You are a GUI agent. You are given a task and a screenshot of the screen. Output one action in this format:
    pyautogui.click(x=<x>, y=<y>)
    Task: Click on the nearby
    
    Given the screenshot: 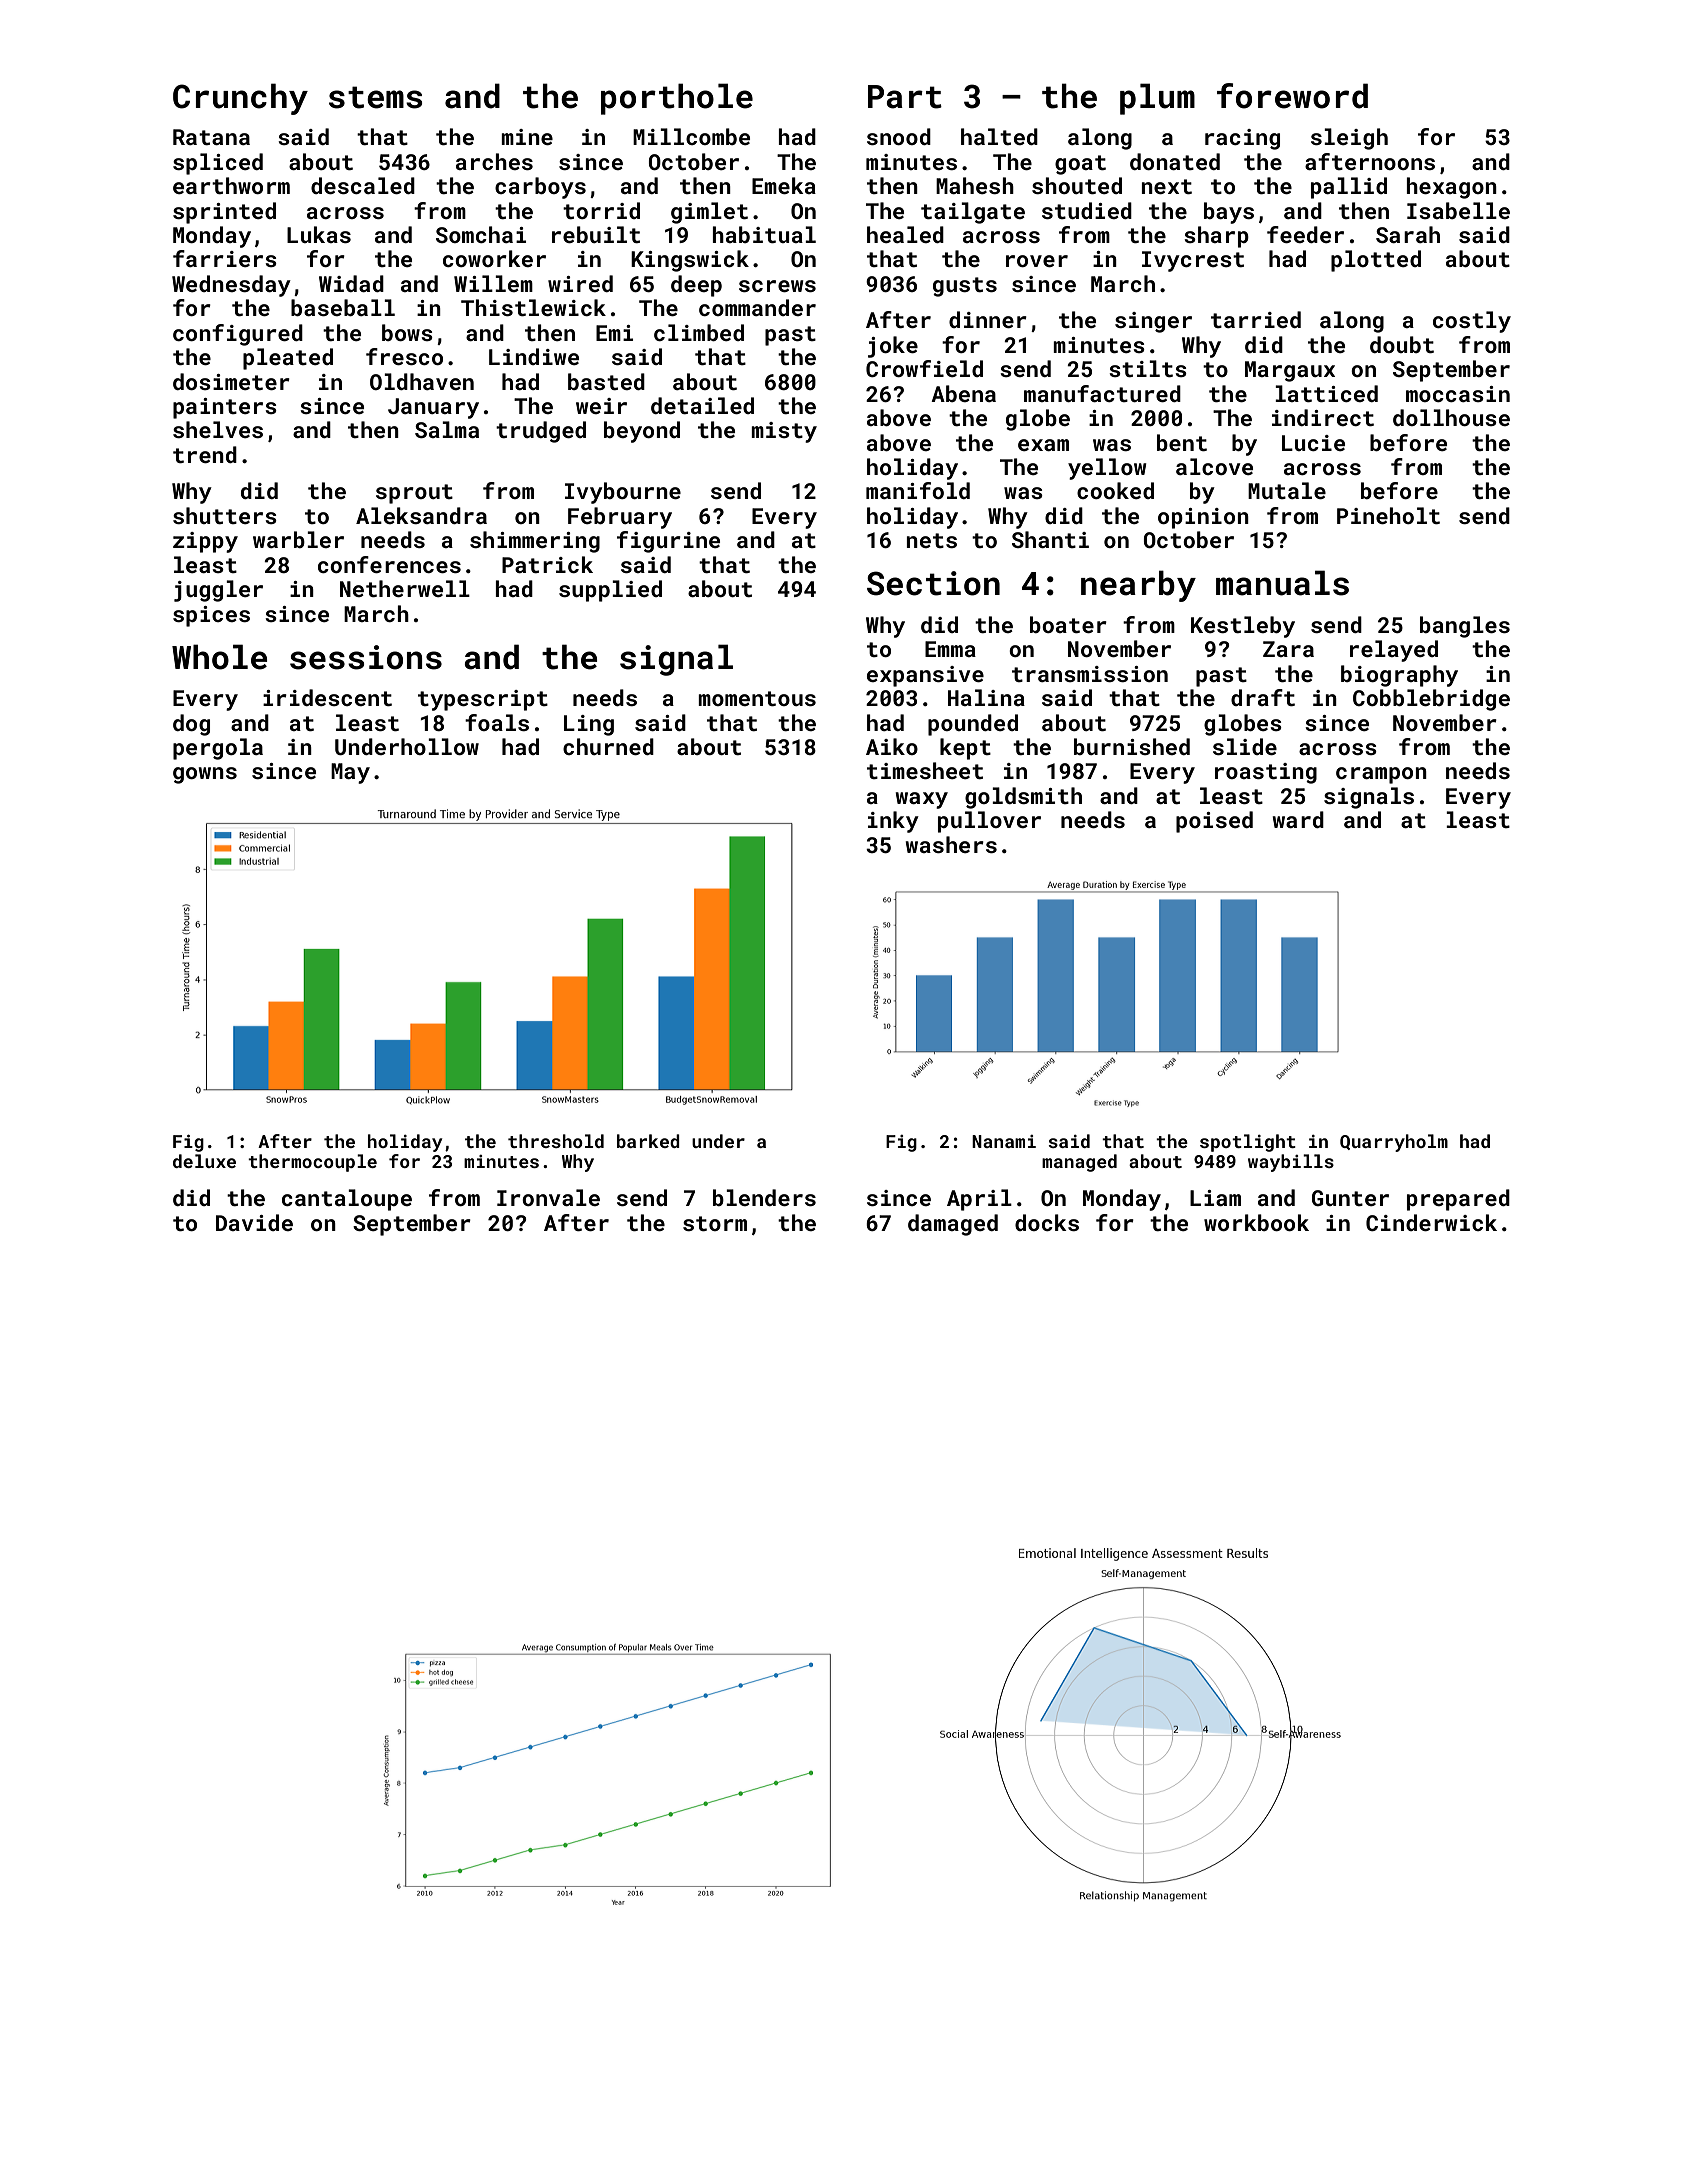 What is the action you would take?
    pyautogui.click(x=1138, y=586)
